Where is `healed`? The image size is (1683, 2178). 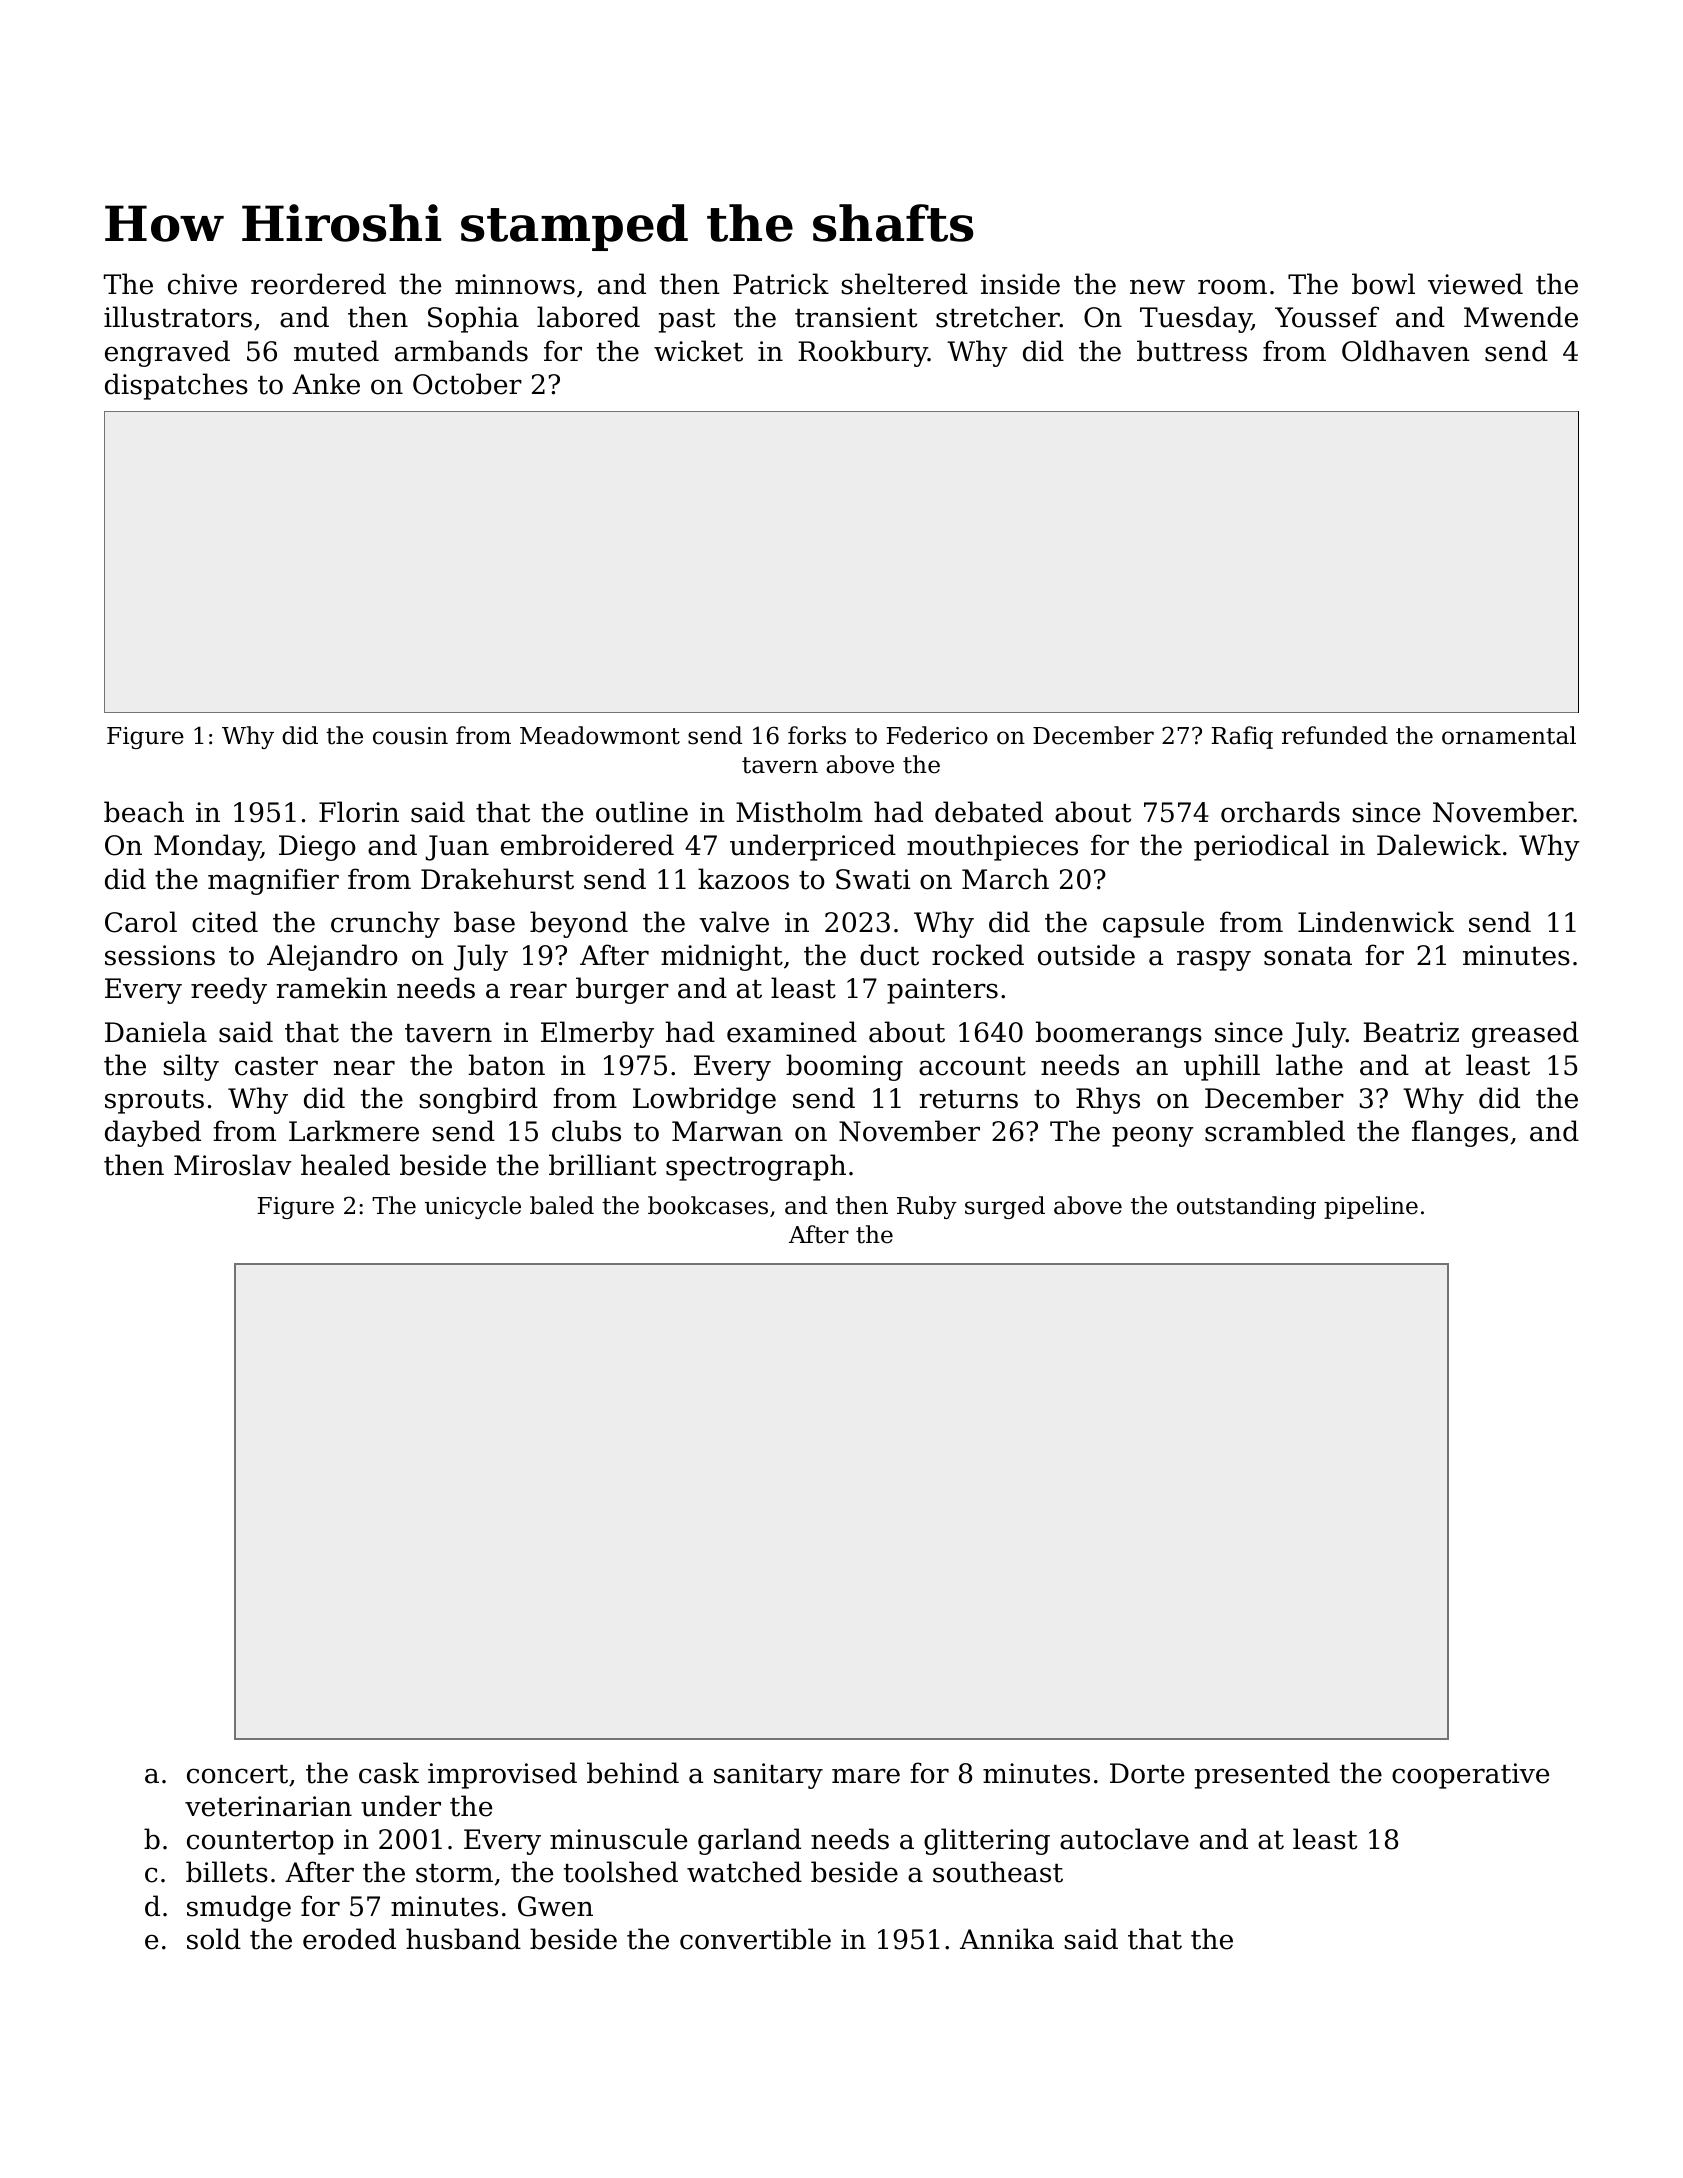
healed is located at coordinates (345, 1165).
